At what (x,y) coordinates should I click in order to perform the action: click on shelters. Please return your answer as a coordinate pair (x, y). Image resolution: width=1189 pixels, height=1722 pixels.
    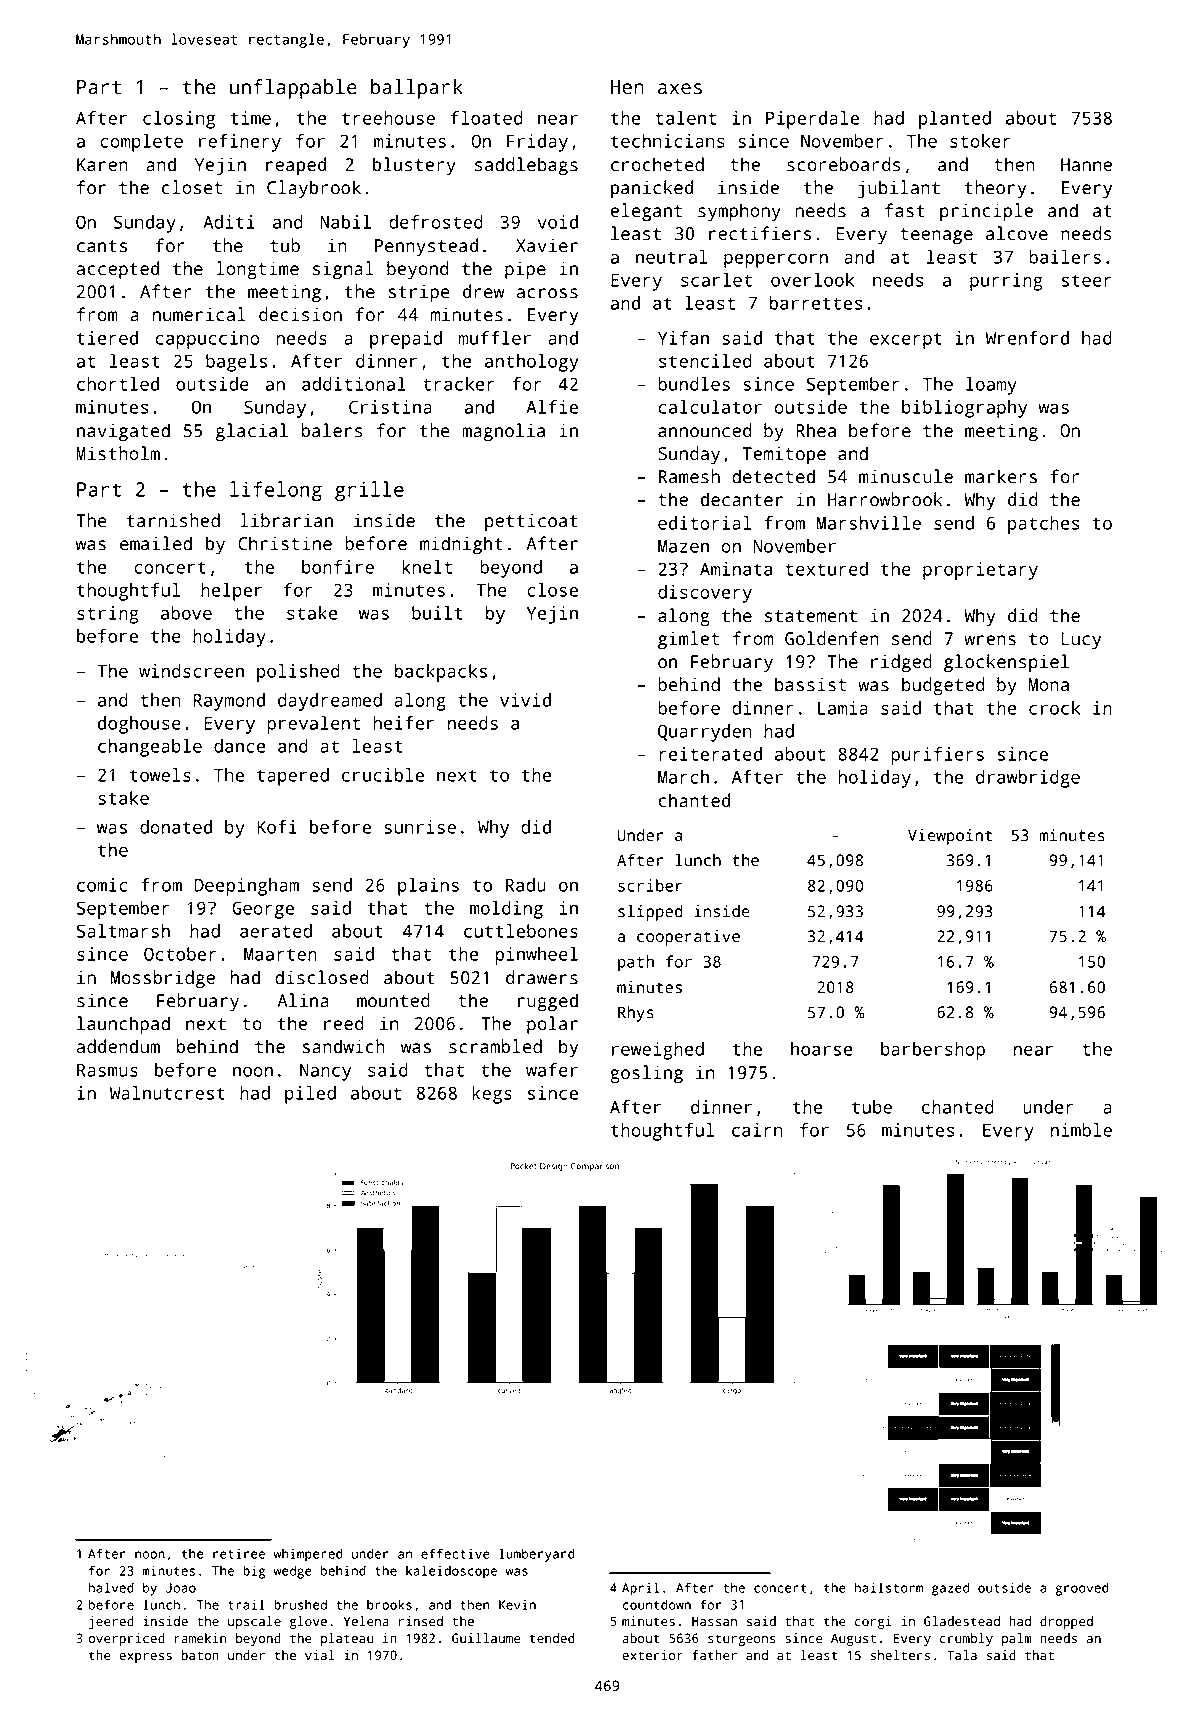
    Looking at the image, I should click on (900, 1655).
